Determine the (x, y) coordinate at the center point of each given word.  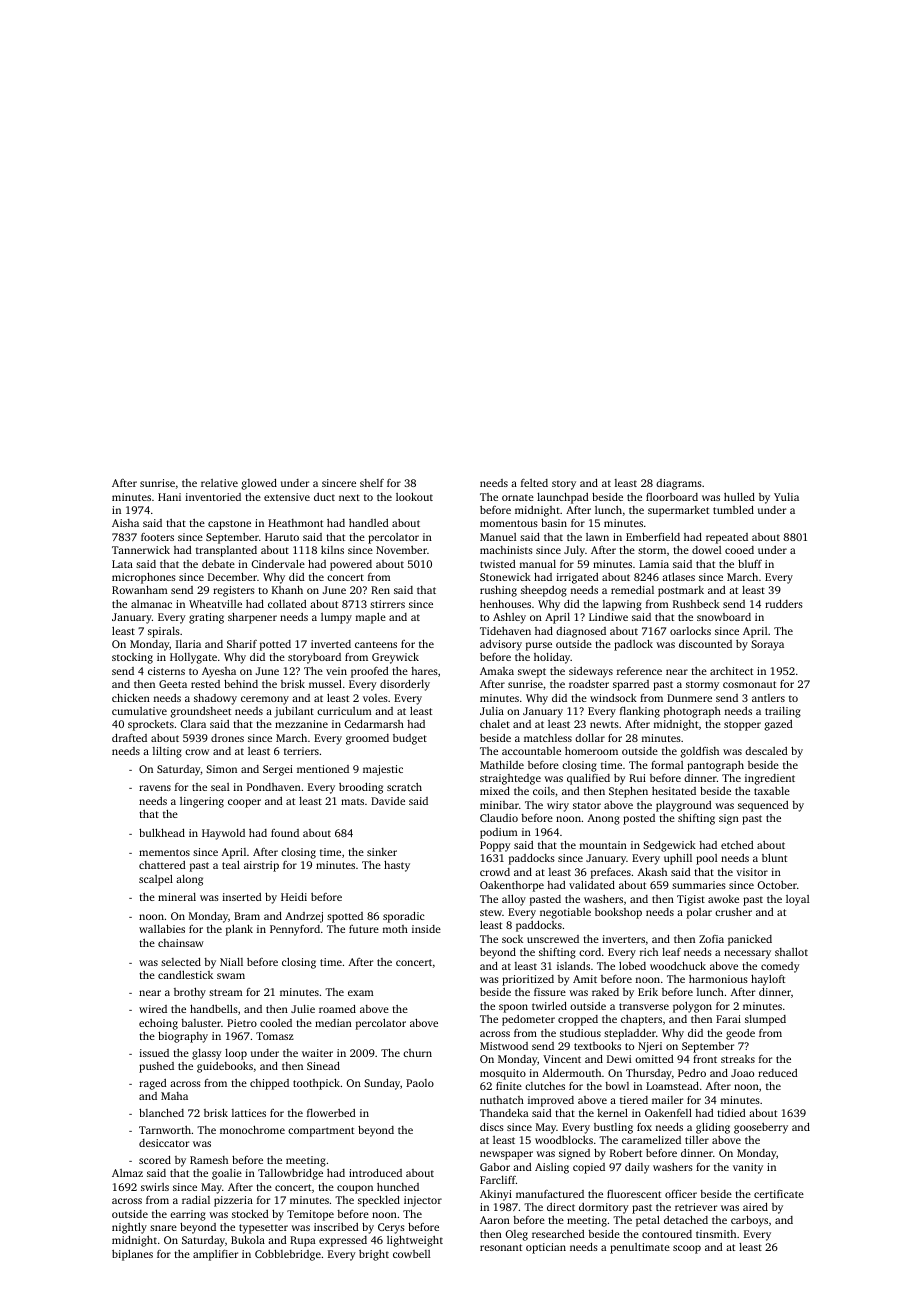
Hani (169, 497)
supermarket (678, 511)
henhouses (505, 604)
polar (699, 913)
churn (417, 1053)
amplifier (215, 1255)
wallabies (162, 929)
